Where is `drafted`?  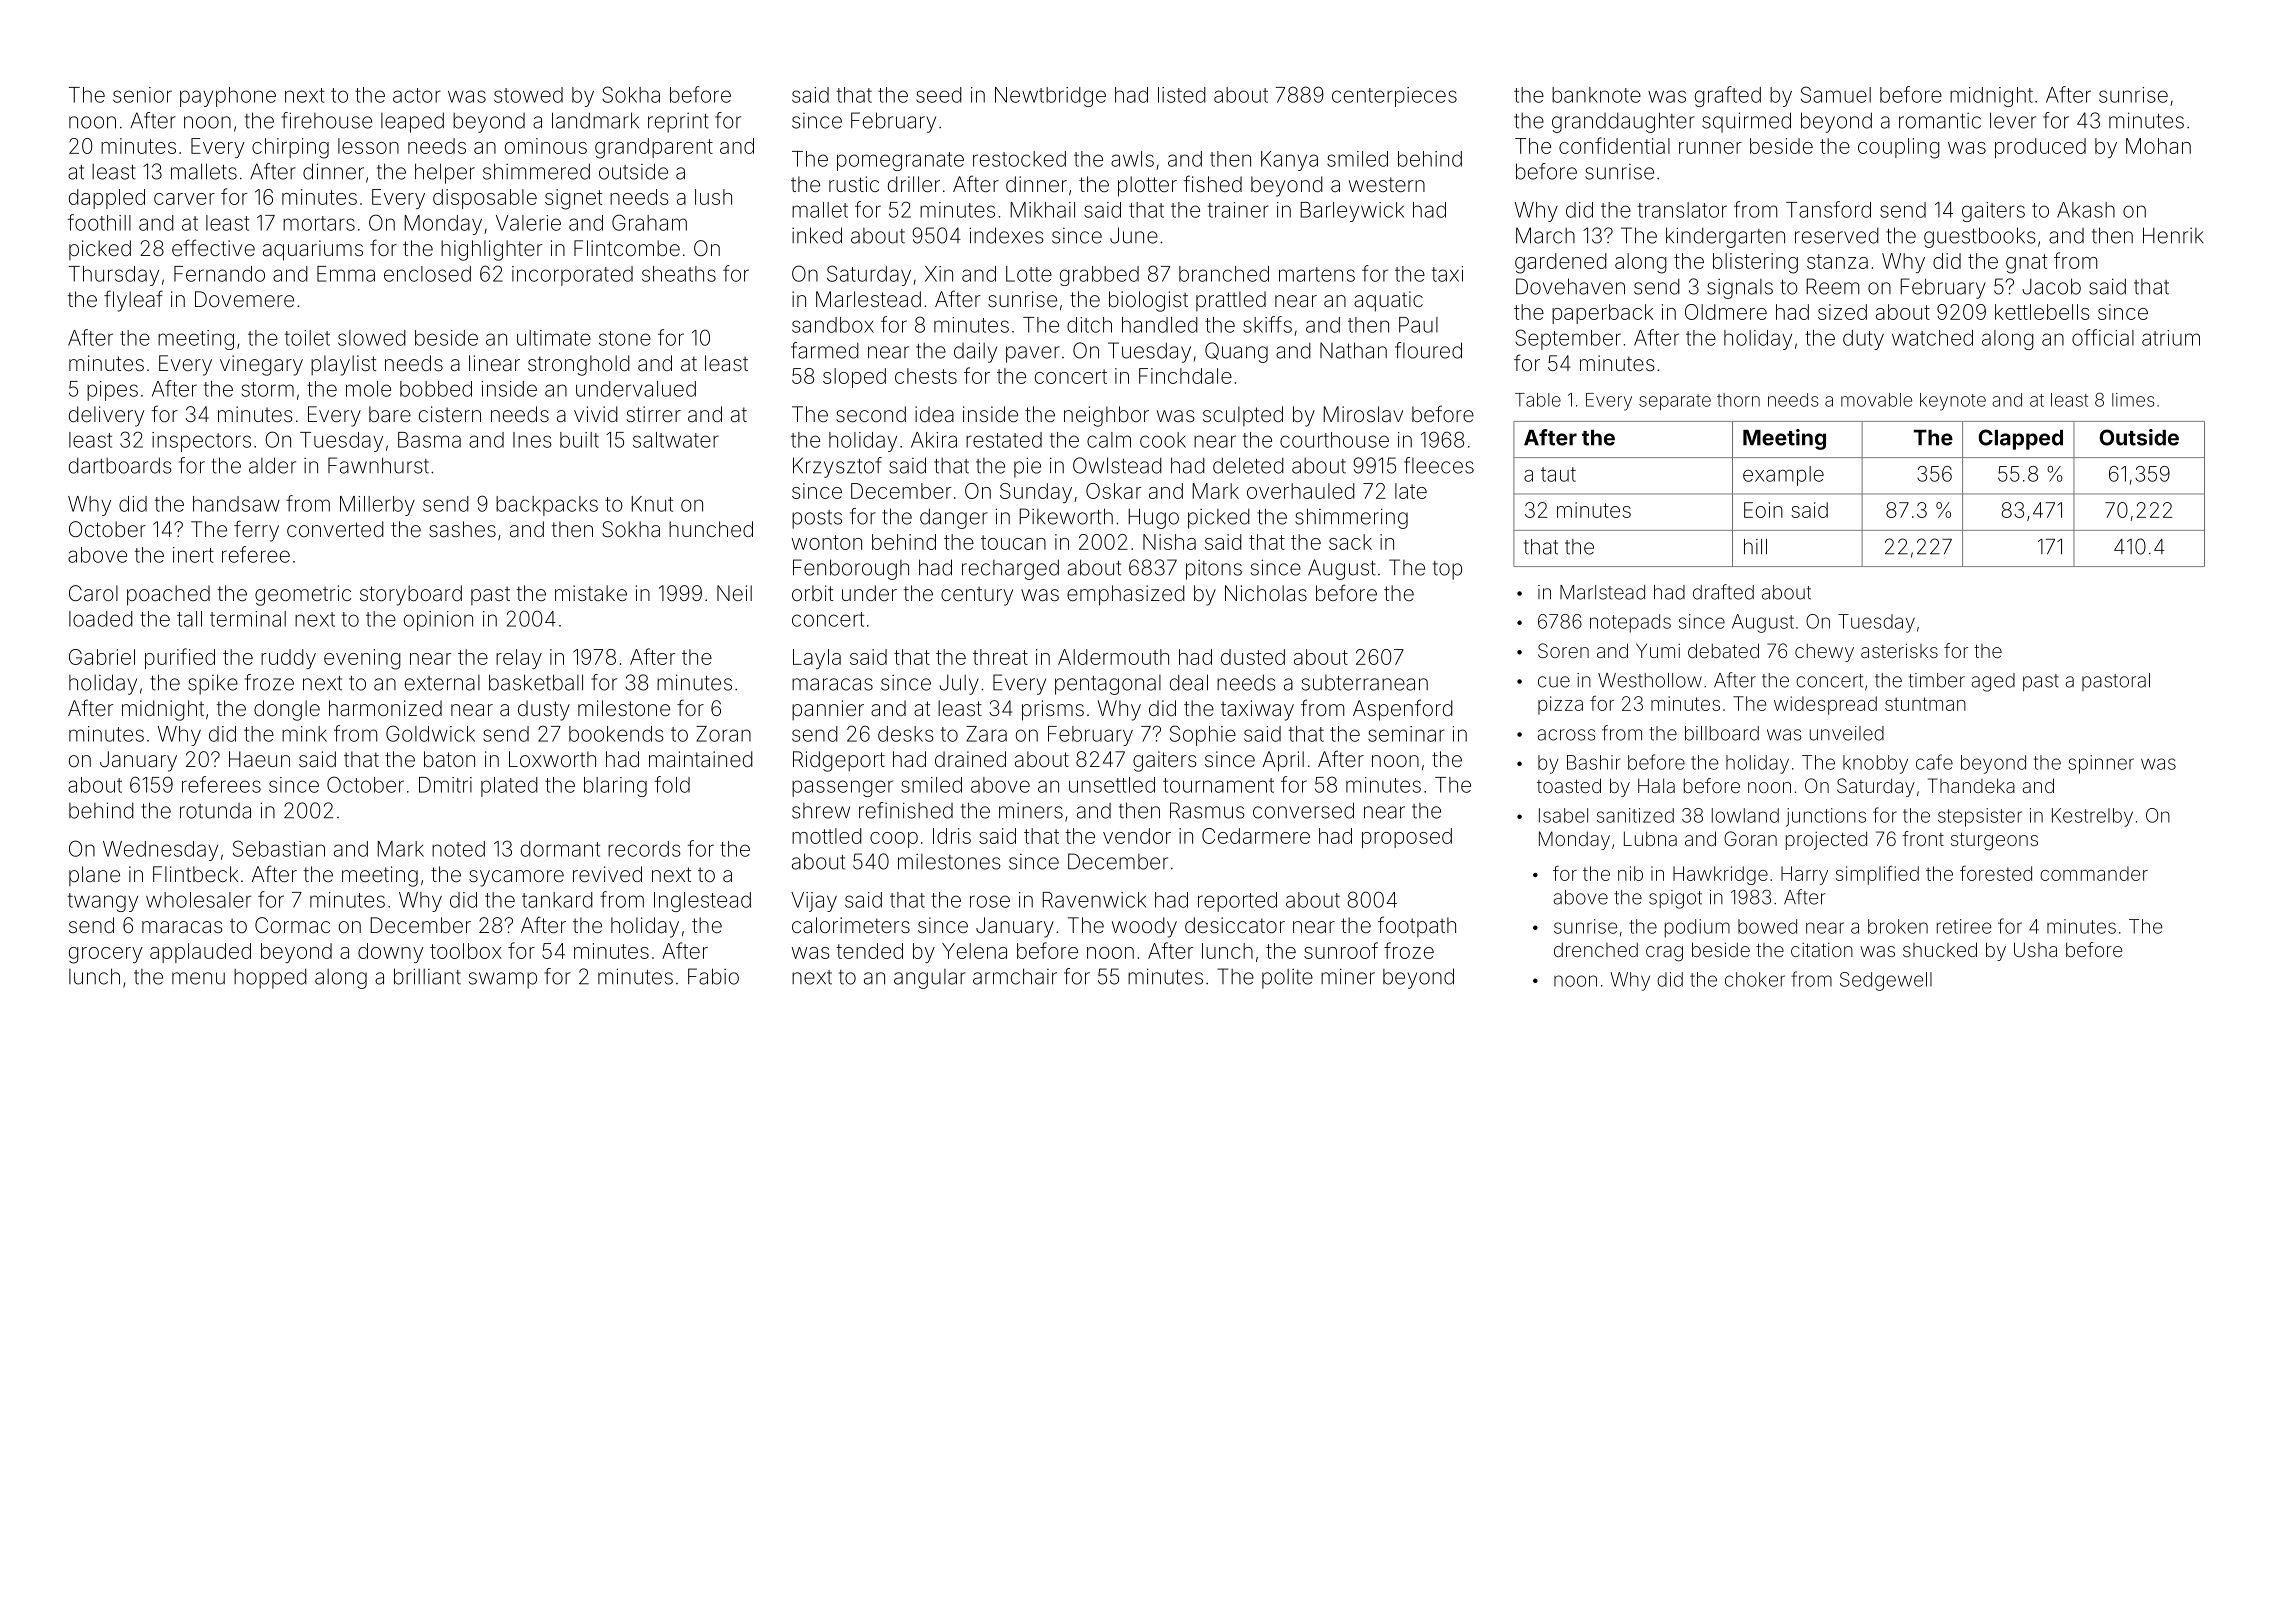
drafted is located at coordinates (1723, 592).
